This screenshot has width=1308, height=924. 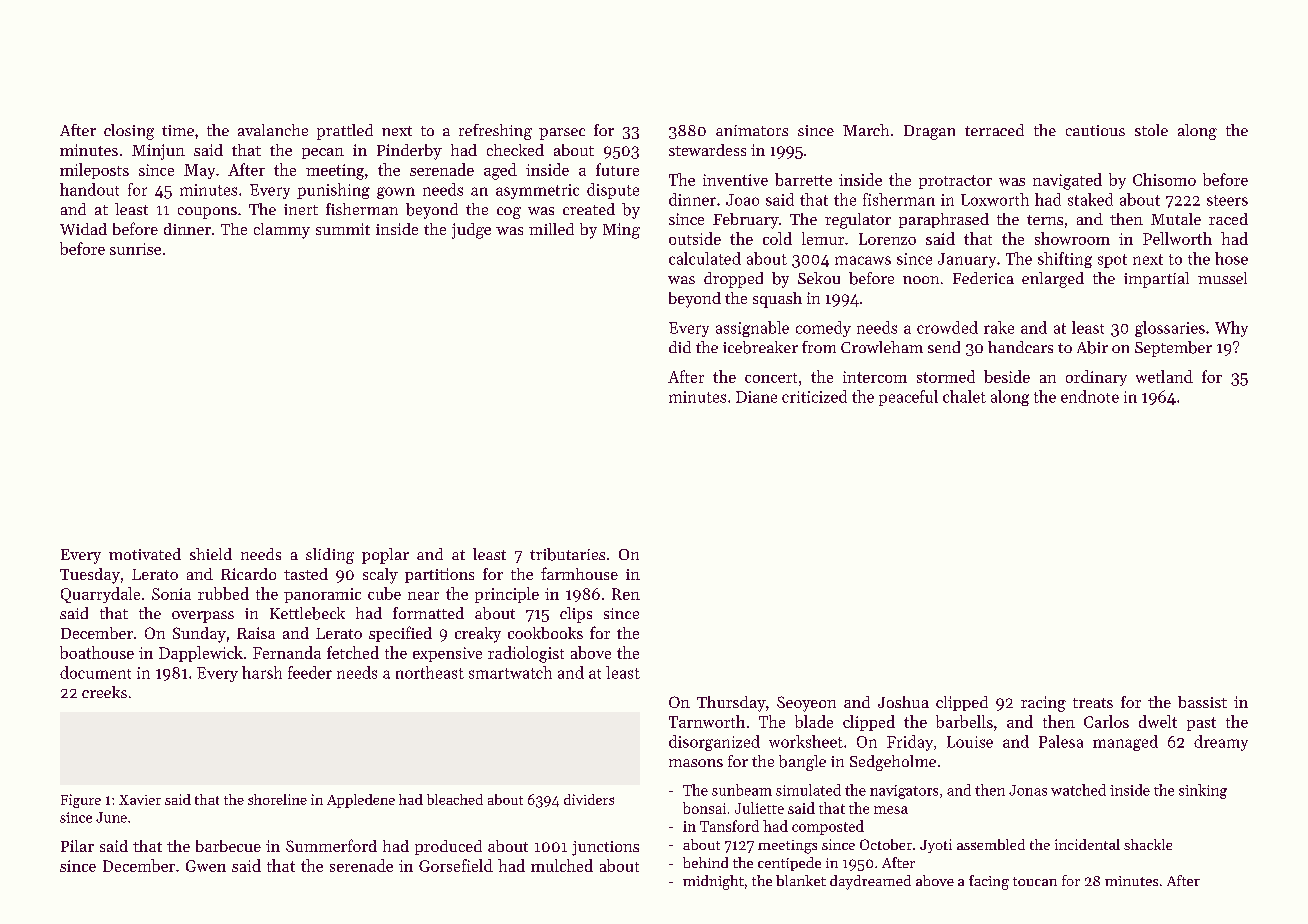 What do you see at coordinates (331, 845) in the screenshot?
I see `Summerford` at bounding box center [331, 845].
